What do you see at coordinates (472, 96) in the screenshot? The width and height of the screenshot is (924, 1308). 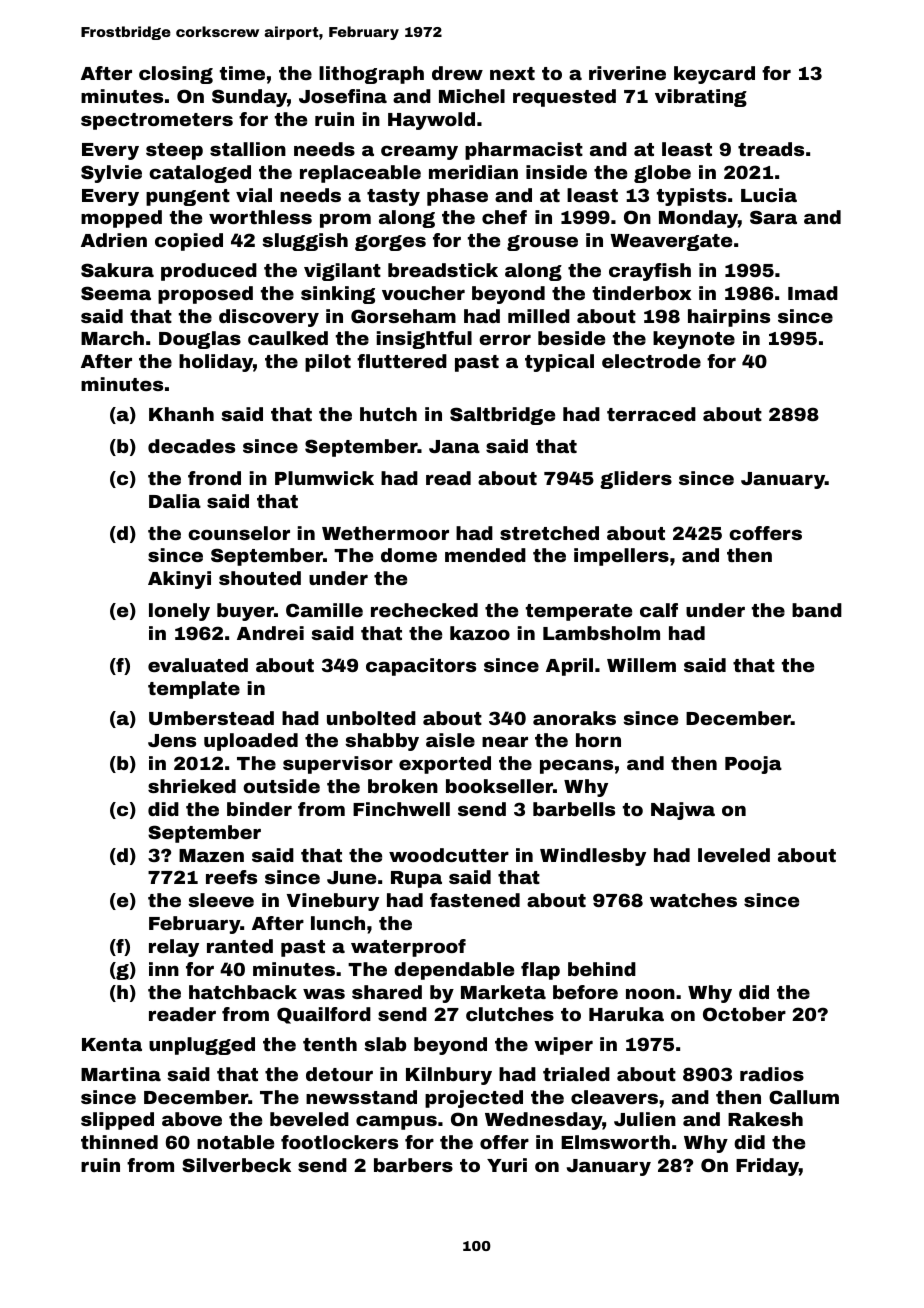 I see `Michel` at bounding box center [472, 96].
